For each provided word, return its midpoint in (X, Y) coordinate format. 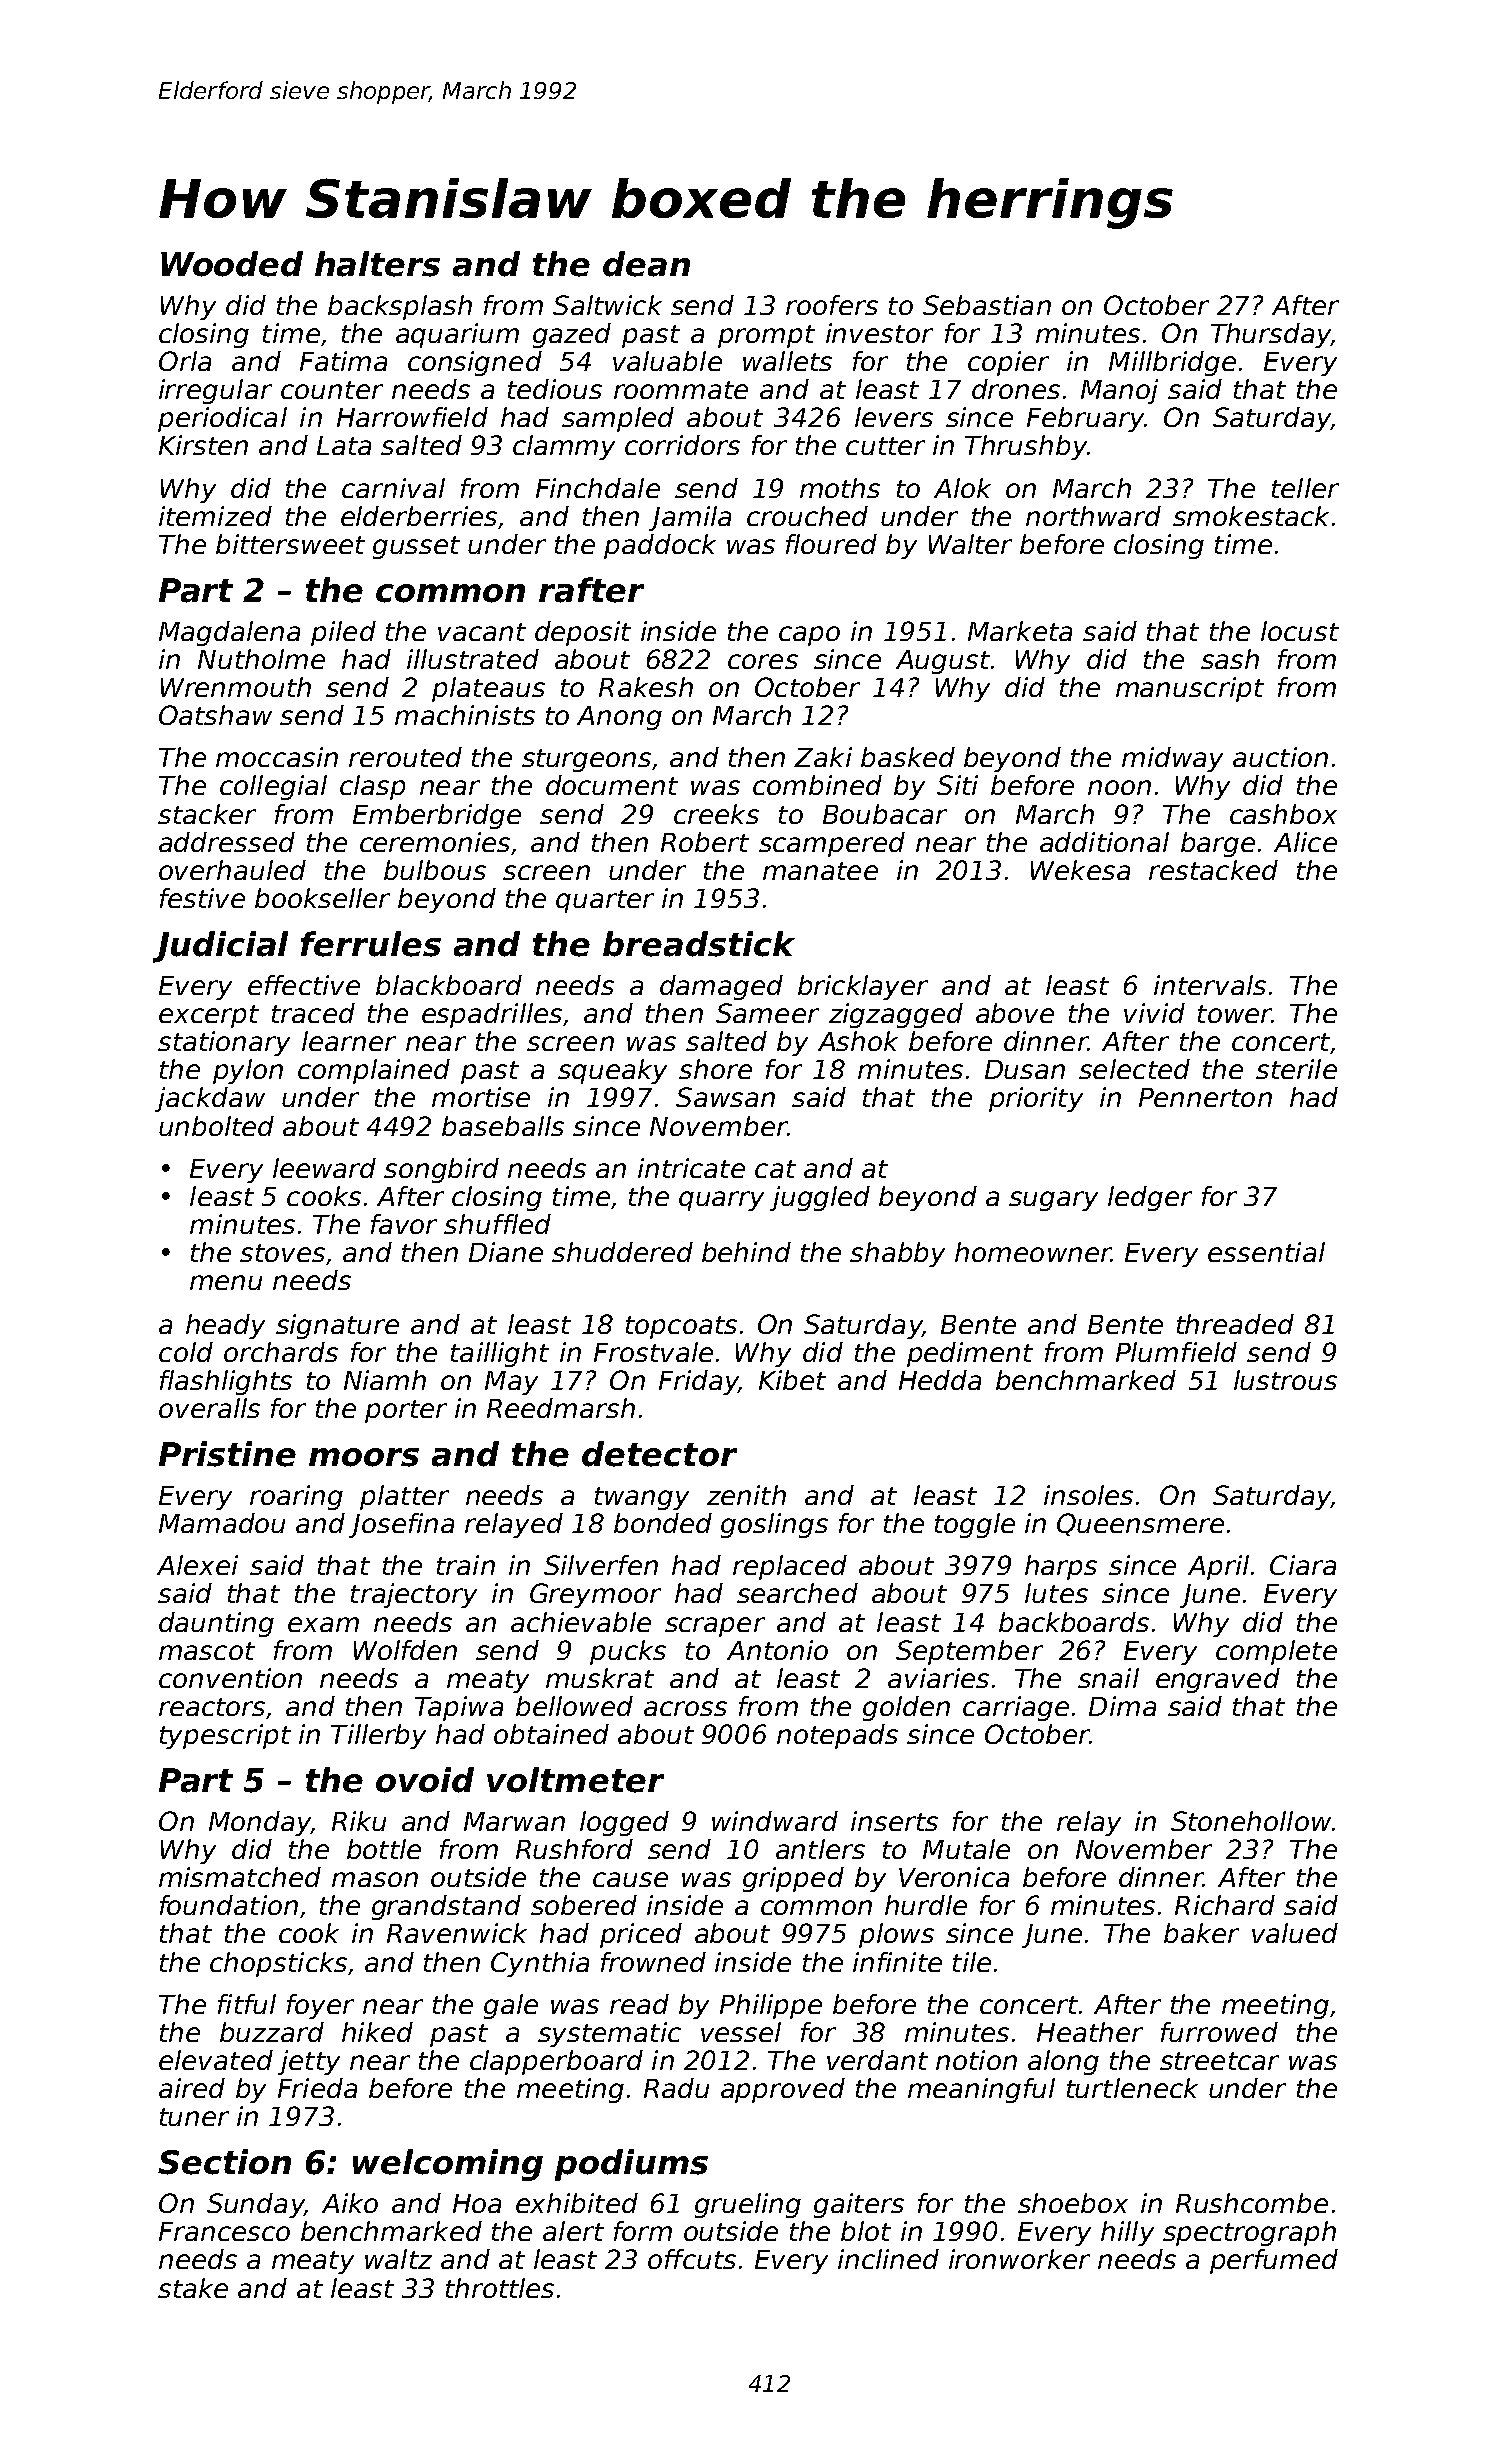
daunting (216, 1624)
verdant (877, 2060)
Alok (962, 488)
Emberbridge (437, 816)
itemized (215, 516)
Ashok (858, 1041)
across (685, 1708)
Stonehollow (1251, 1821)
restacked (1213, 870)
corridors (682, 445)
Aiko (350, 2203)
